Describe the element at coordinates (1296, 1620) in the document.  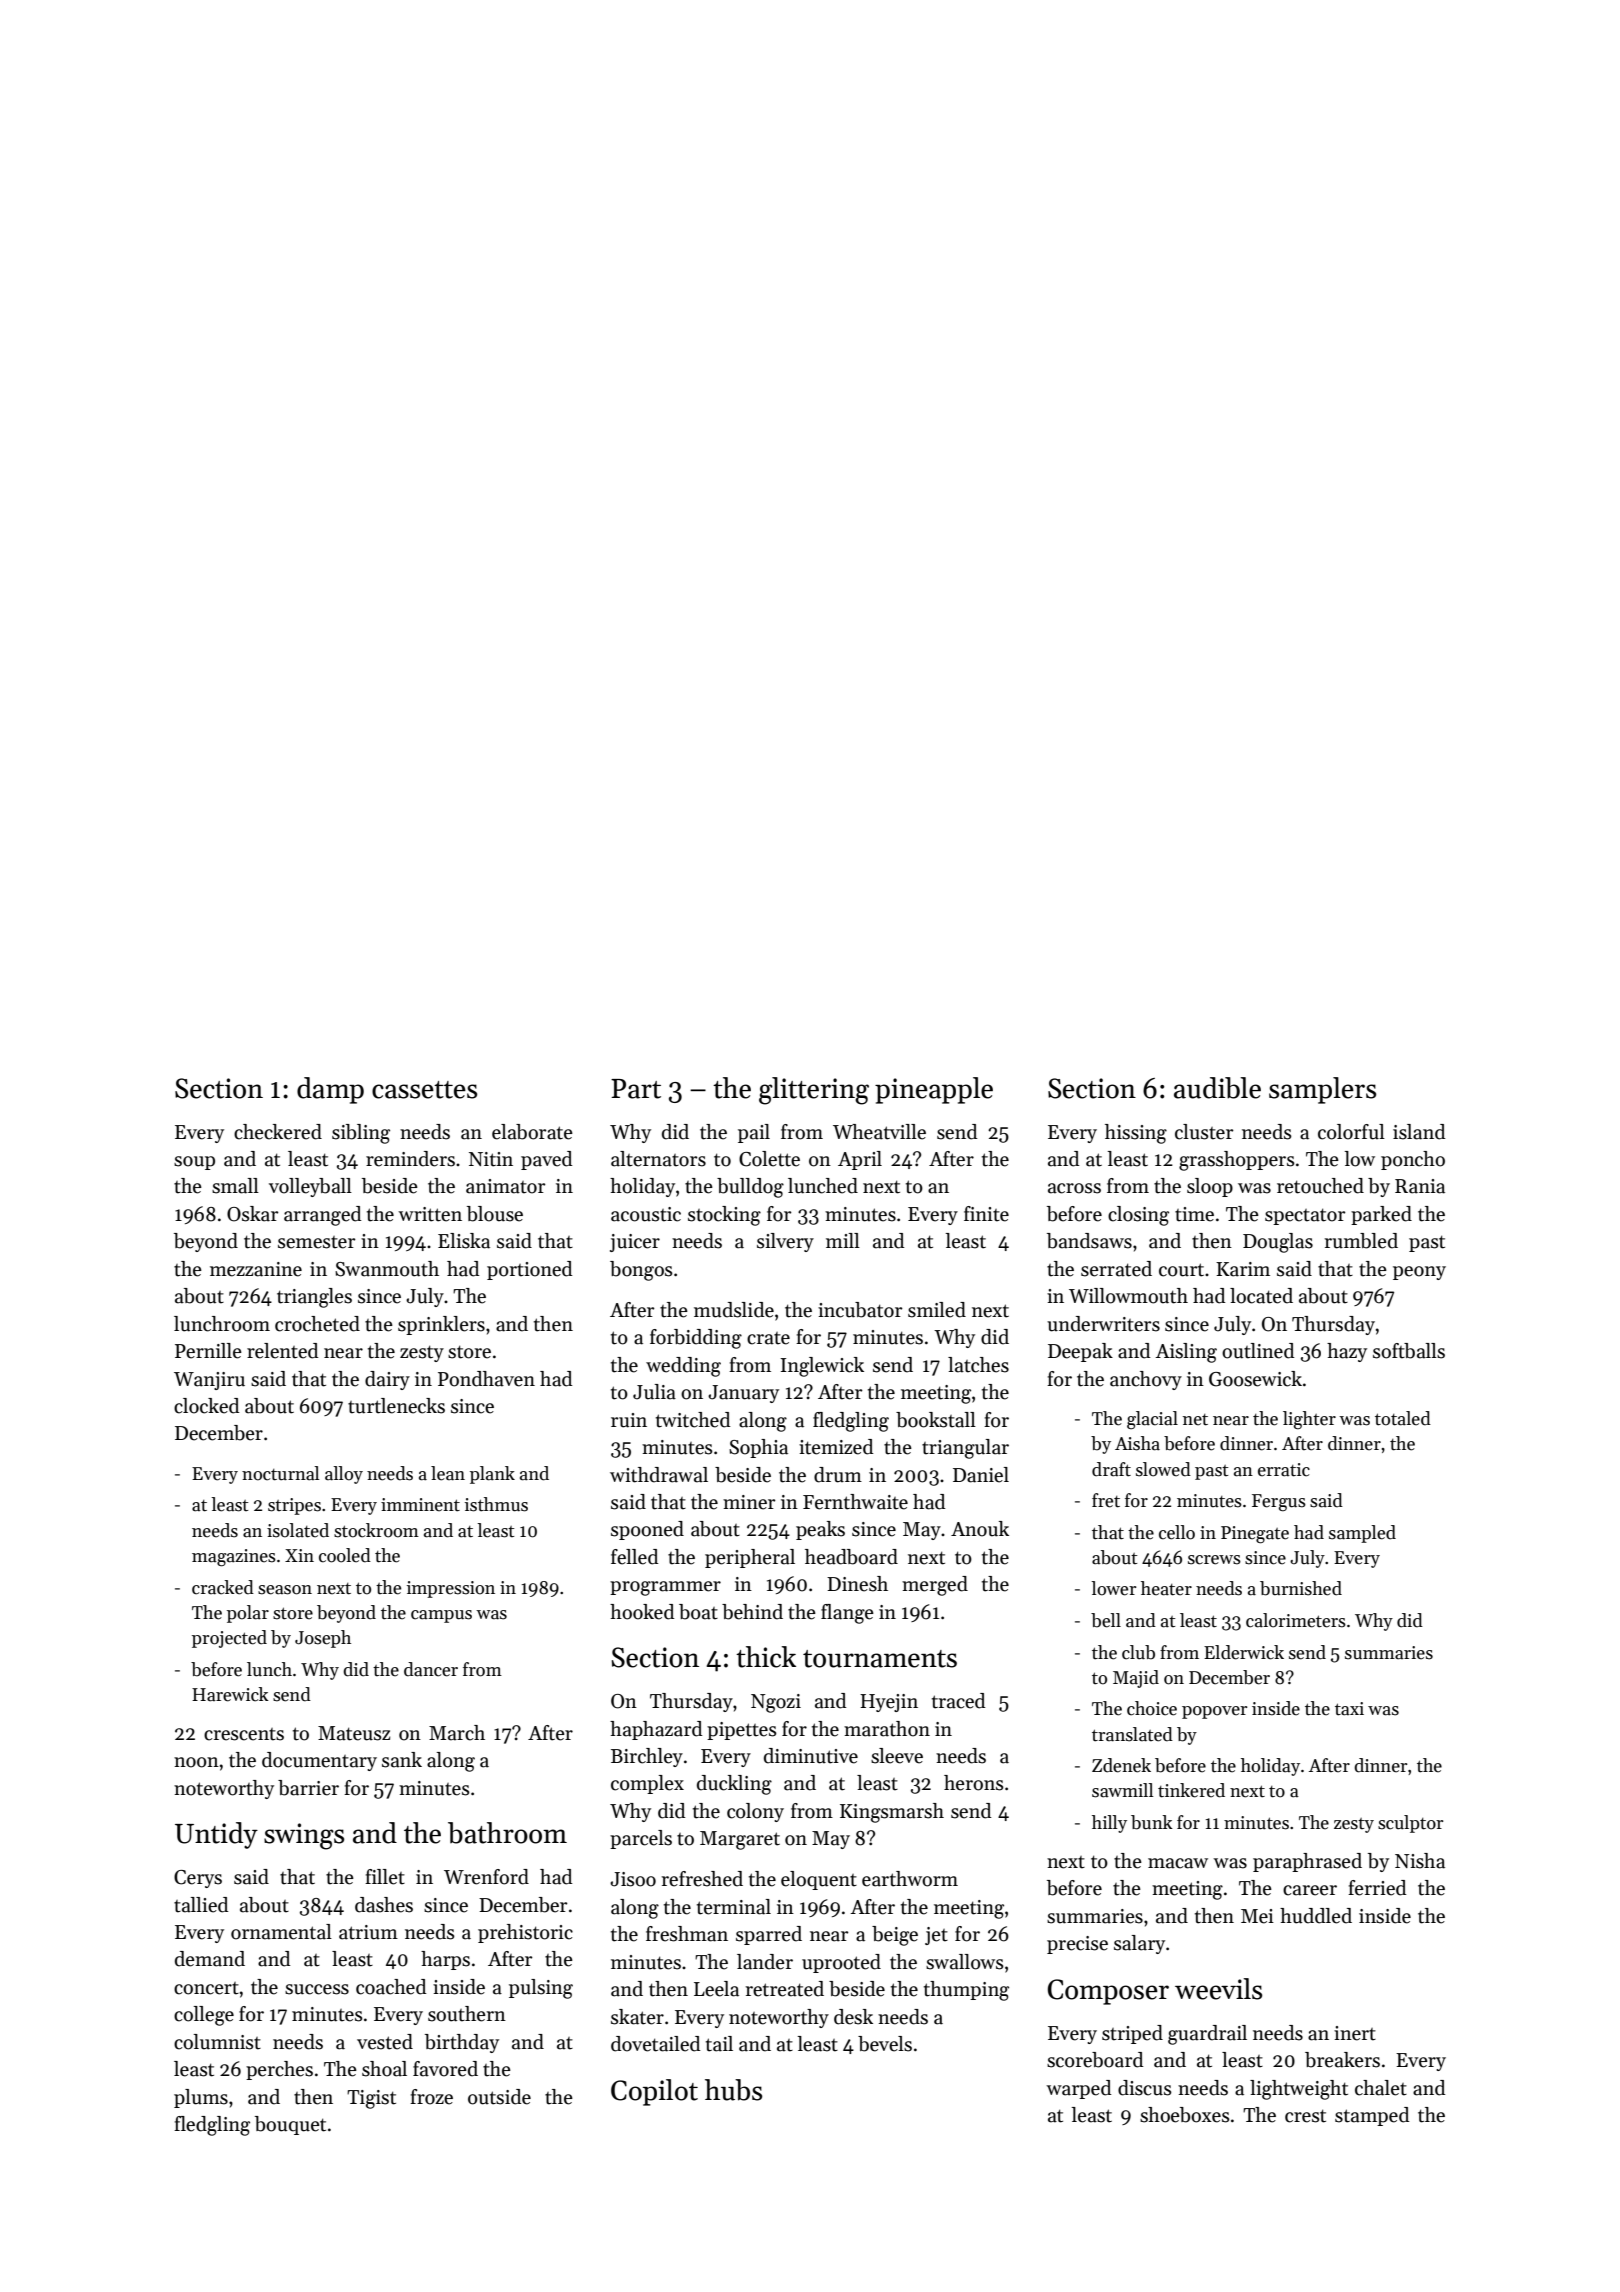
I see `calorimeters` at that location.
